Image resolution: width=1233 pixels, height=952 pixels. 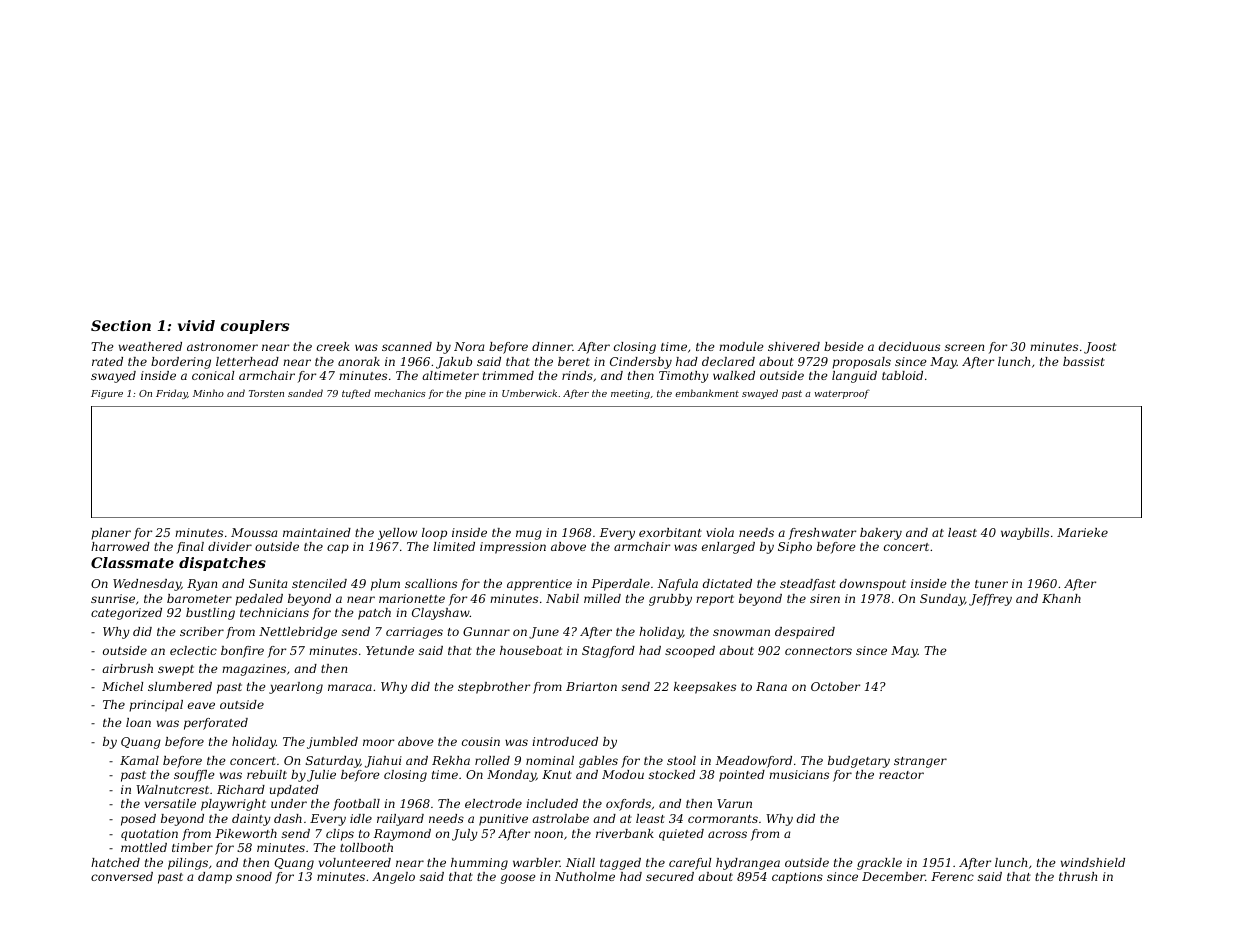 I want to click on screen, so click(x=964, y=347).
